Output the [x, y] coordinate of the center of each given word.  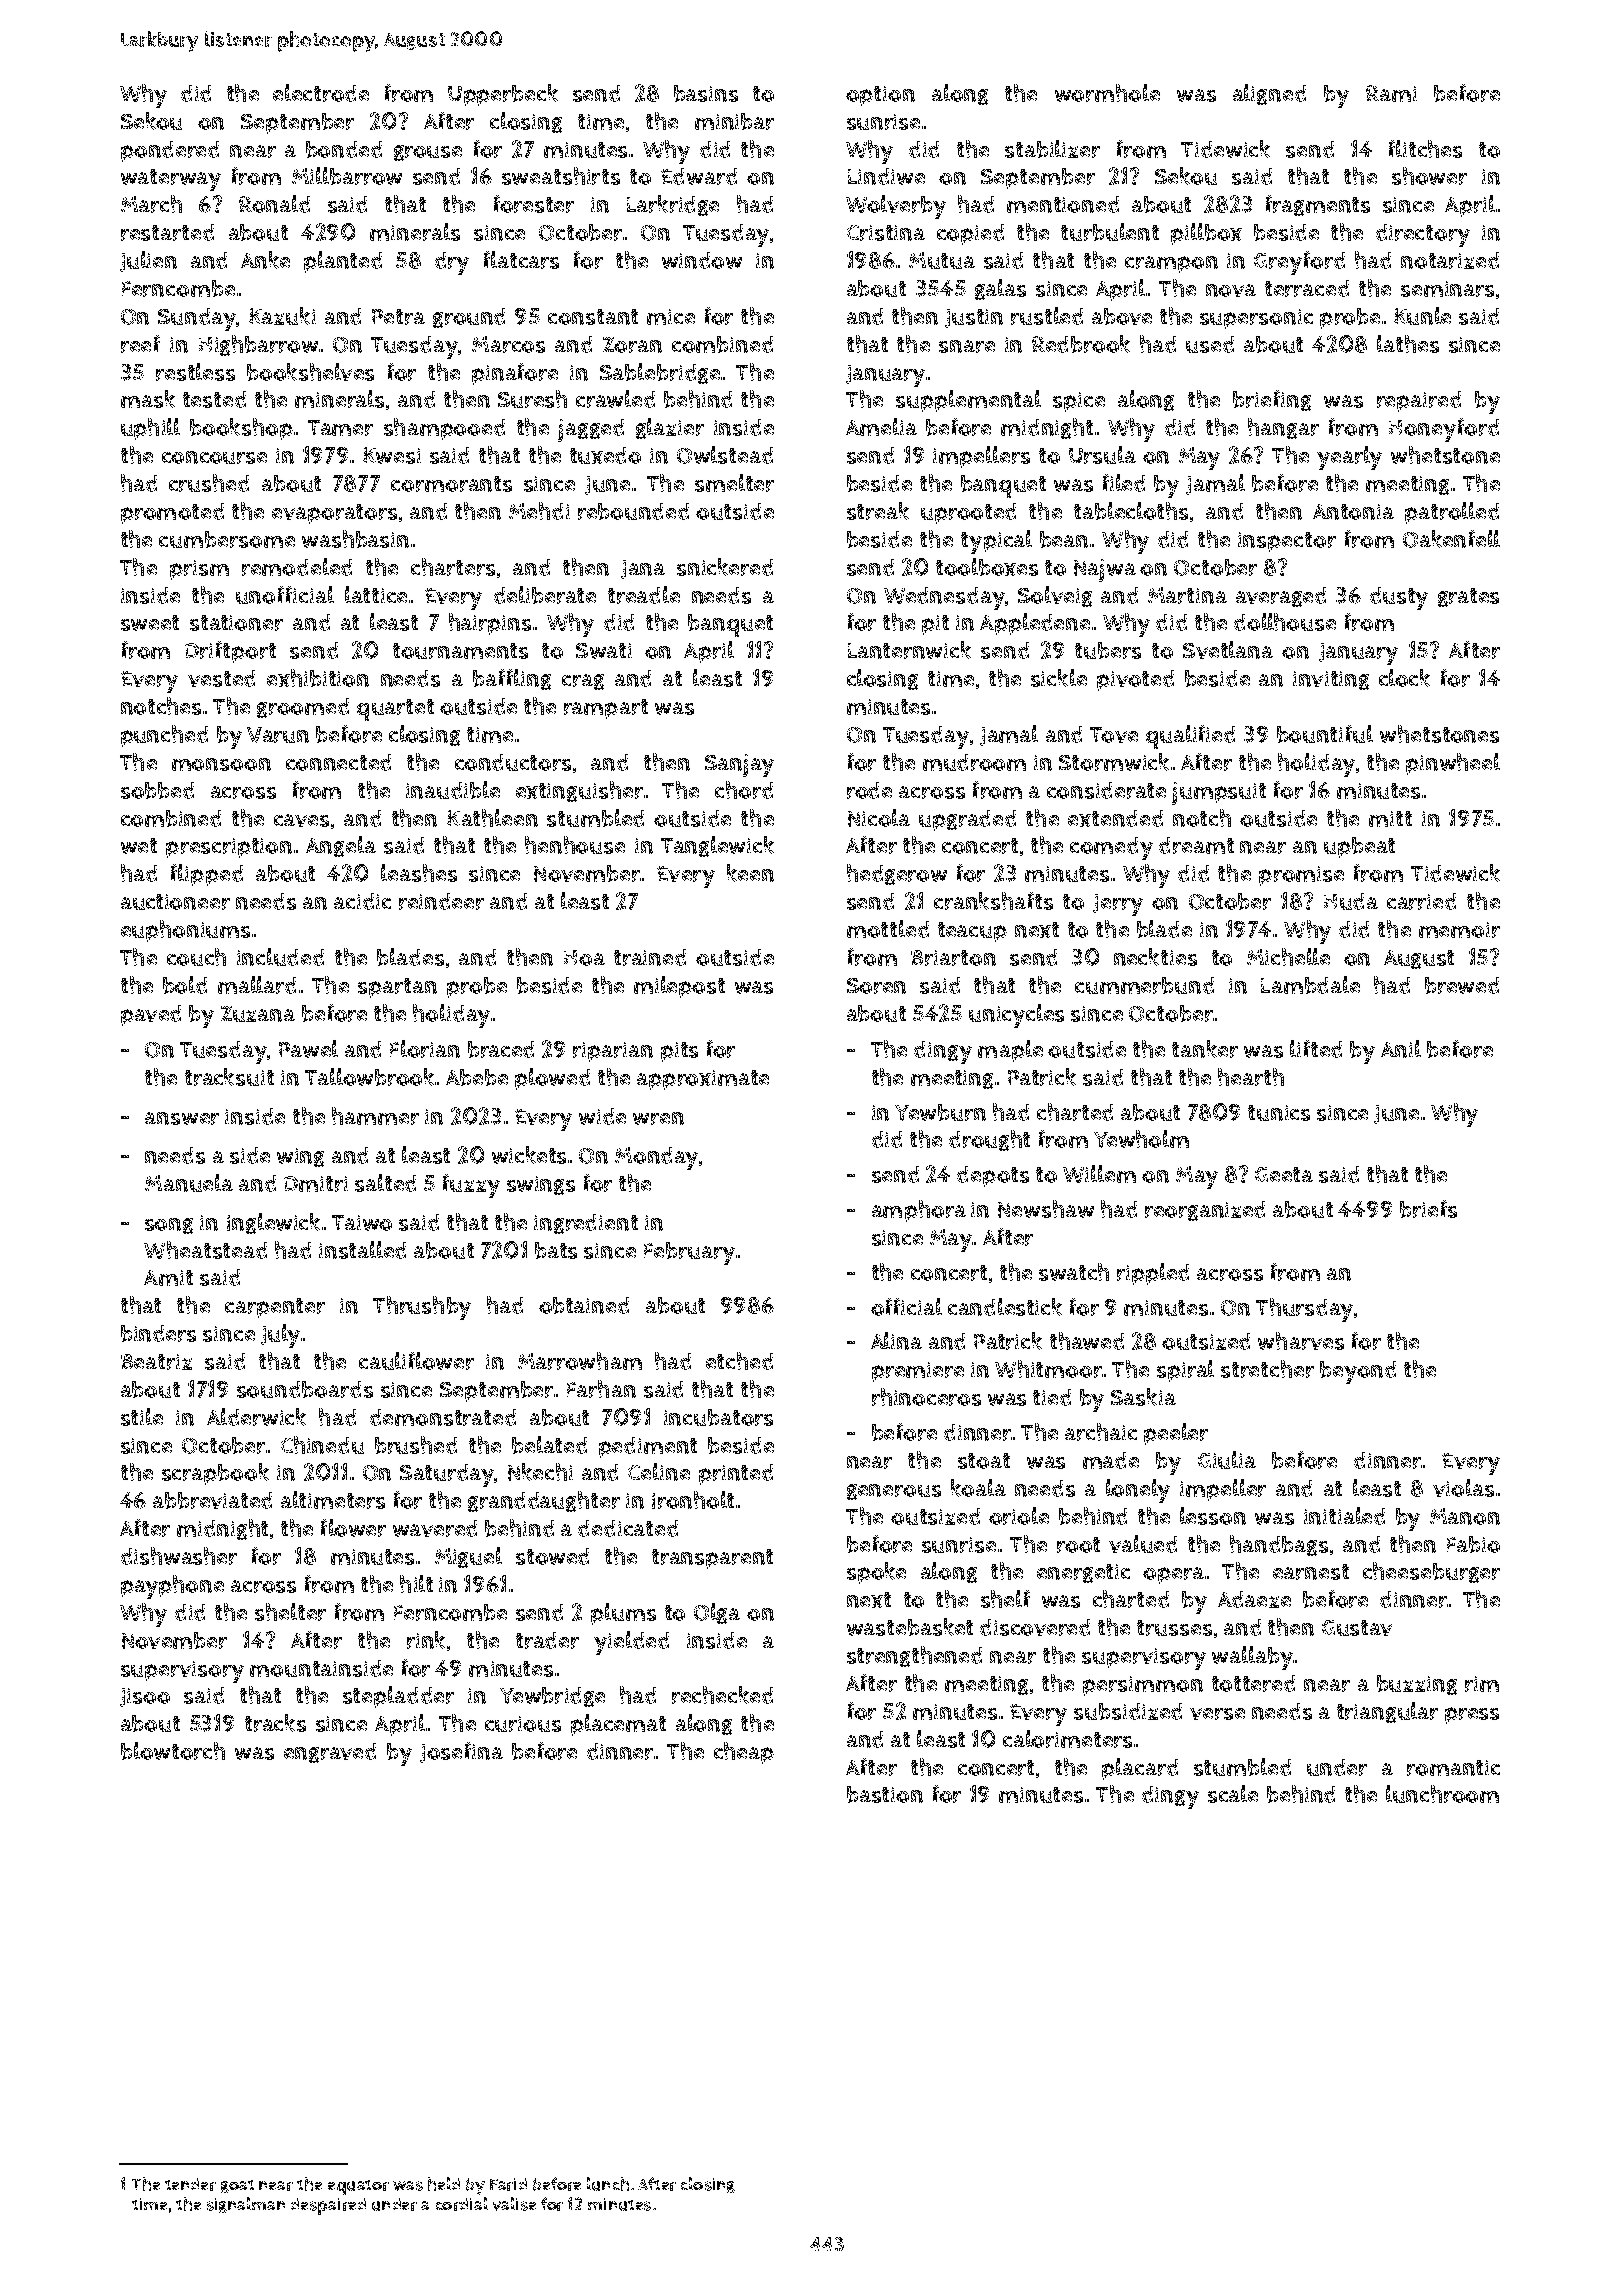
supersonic [1256, 319]
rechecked [722, 1695]
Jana [643, 569]
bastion [885, 1794]
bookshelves [310, 372]
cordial [462, 2204]
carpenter [275, 1308]
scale [1233, 1794]
